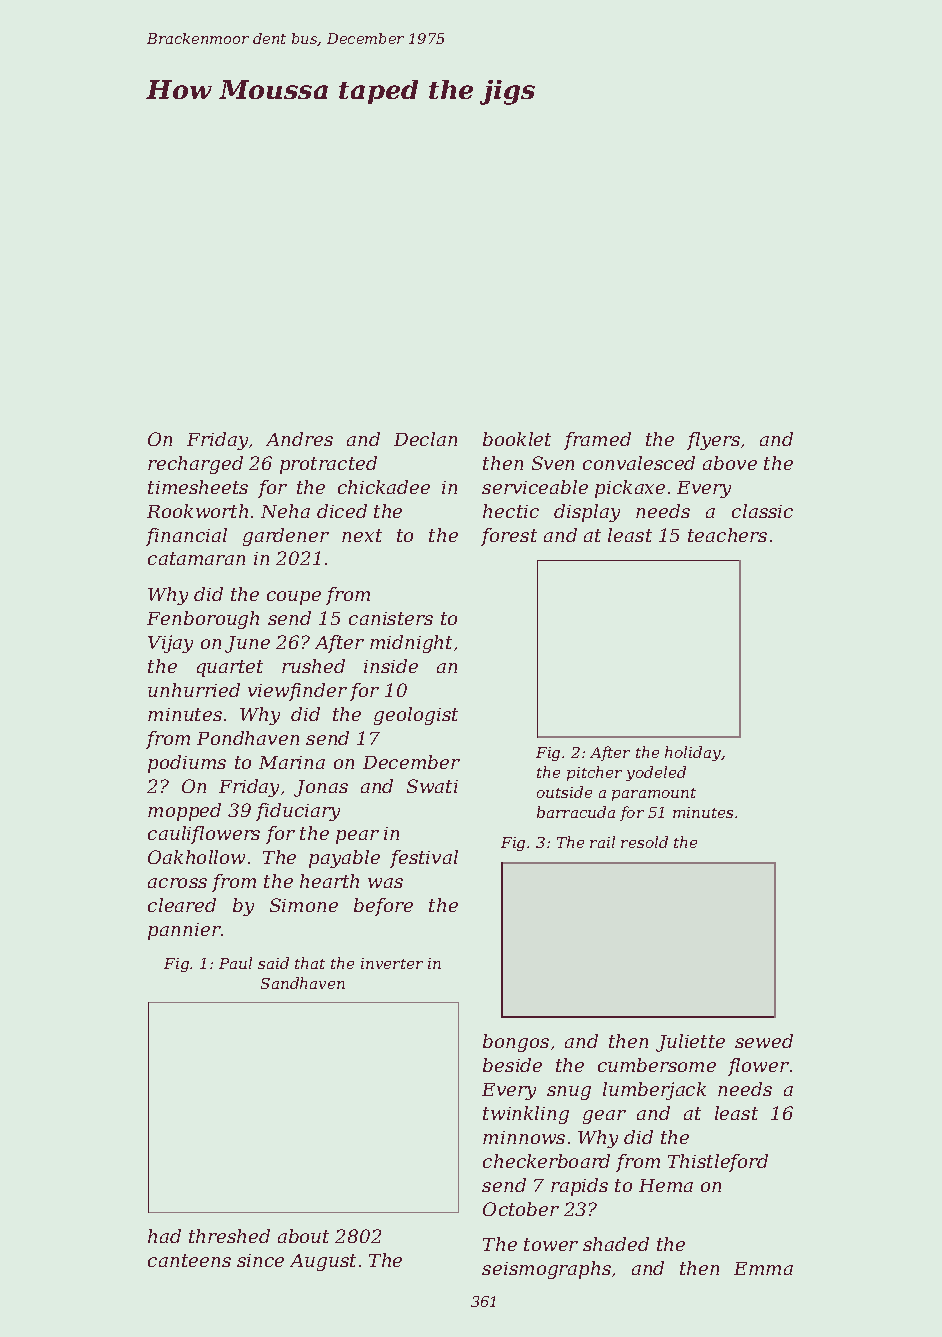  I want to click on festival, so click(424, 859).
